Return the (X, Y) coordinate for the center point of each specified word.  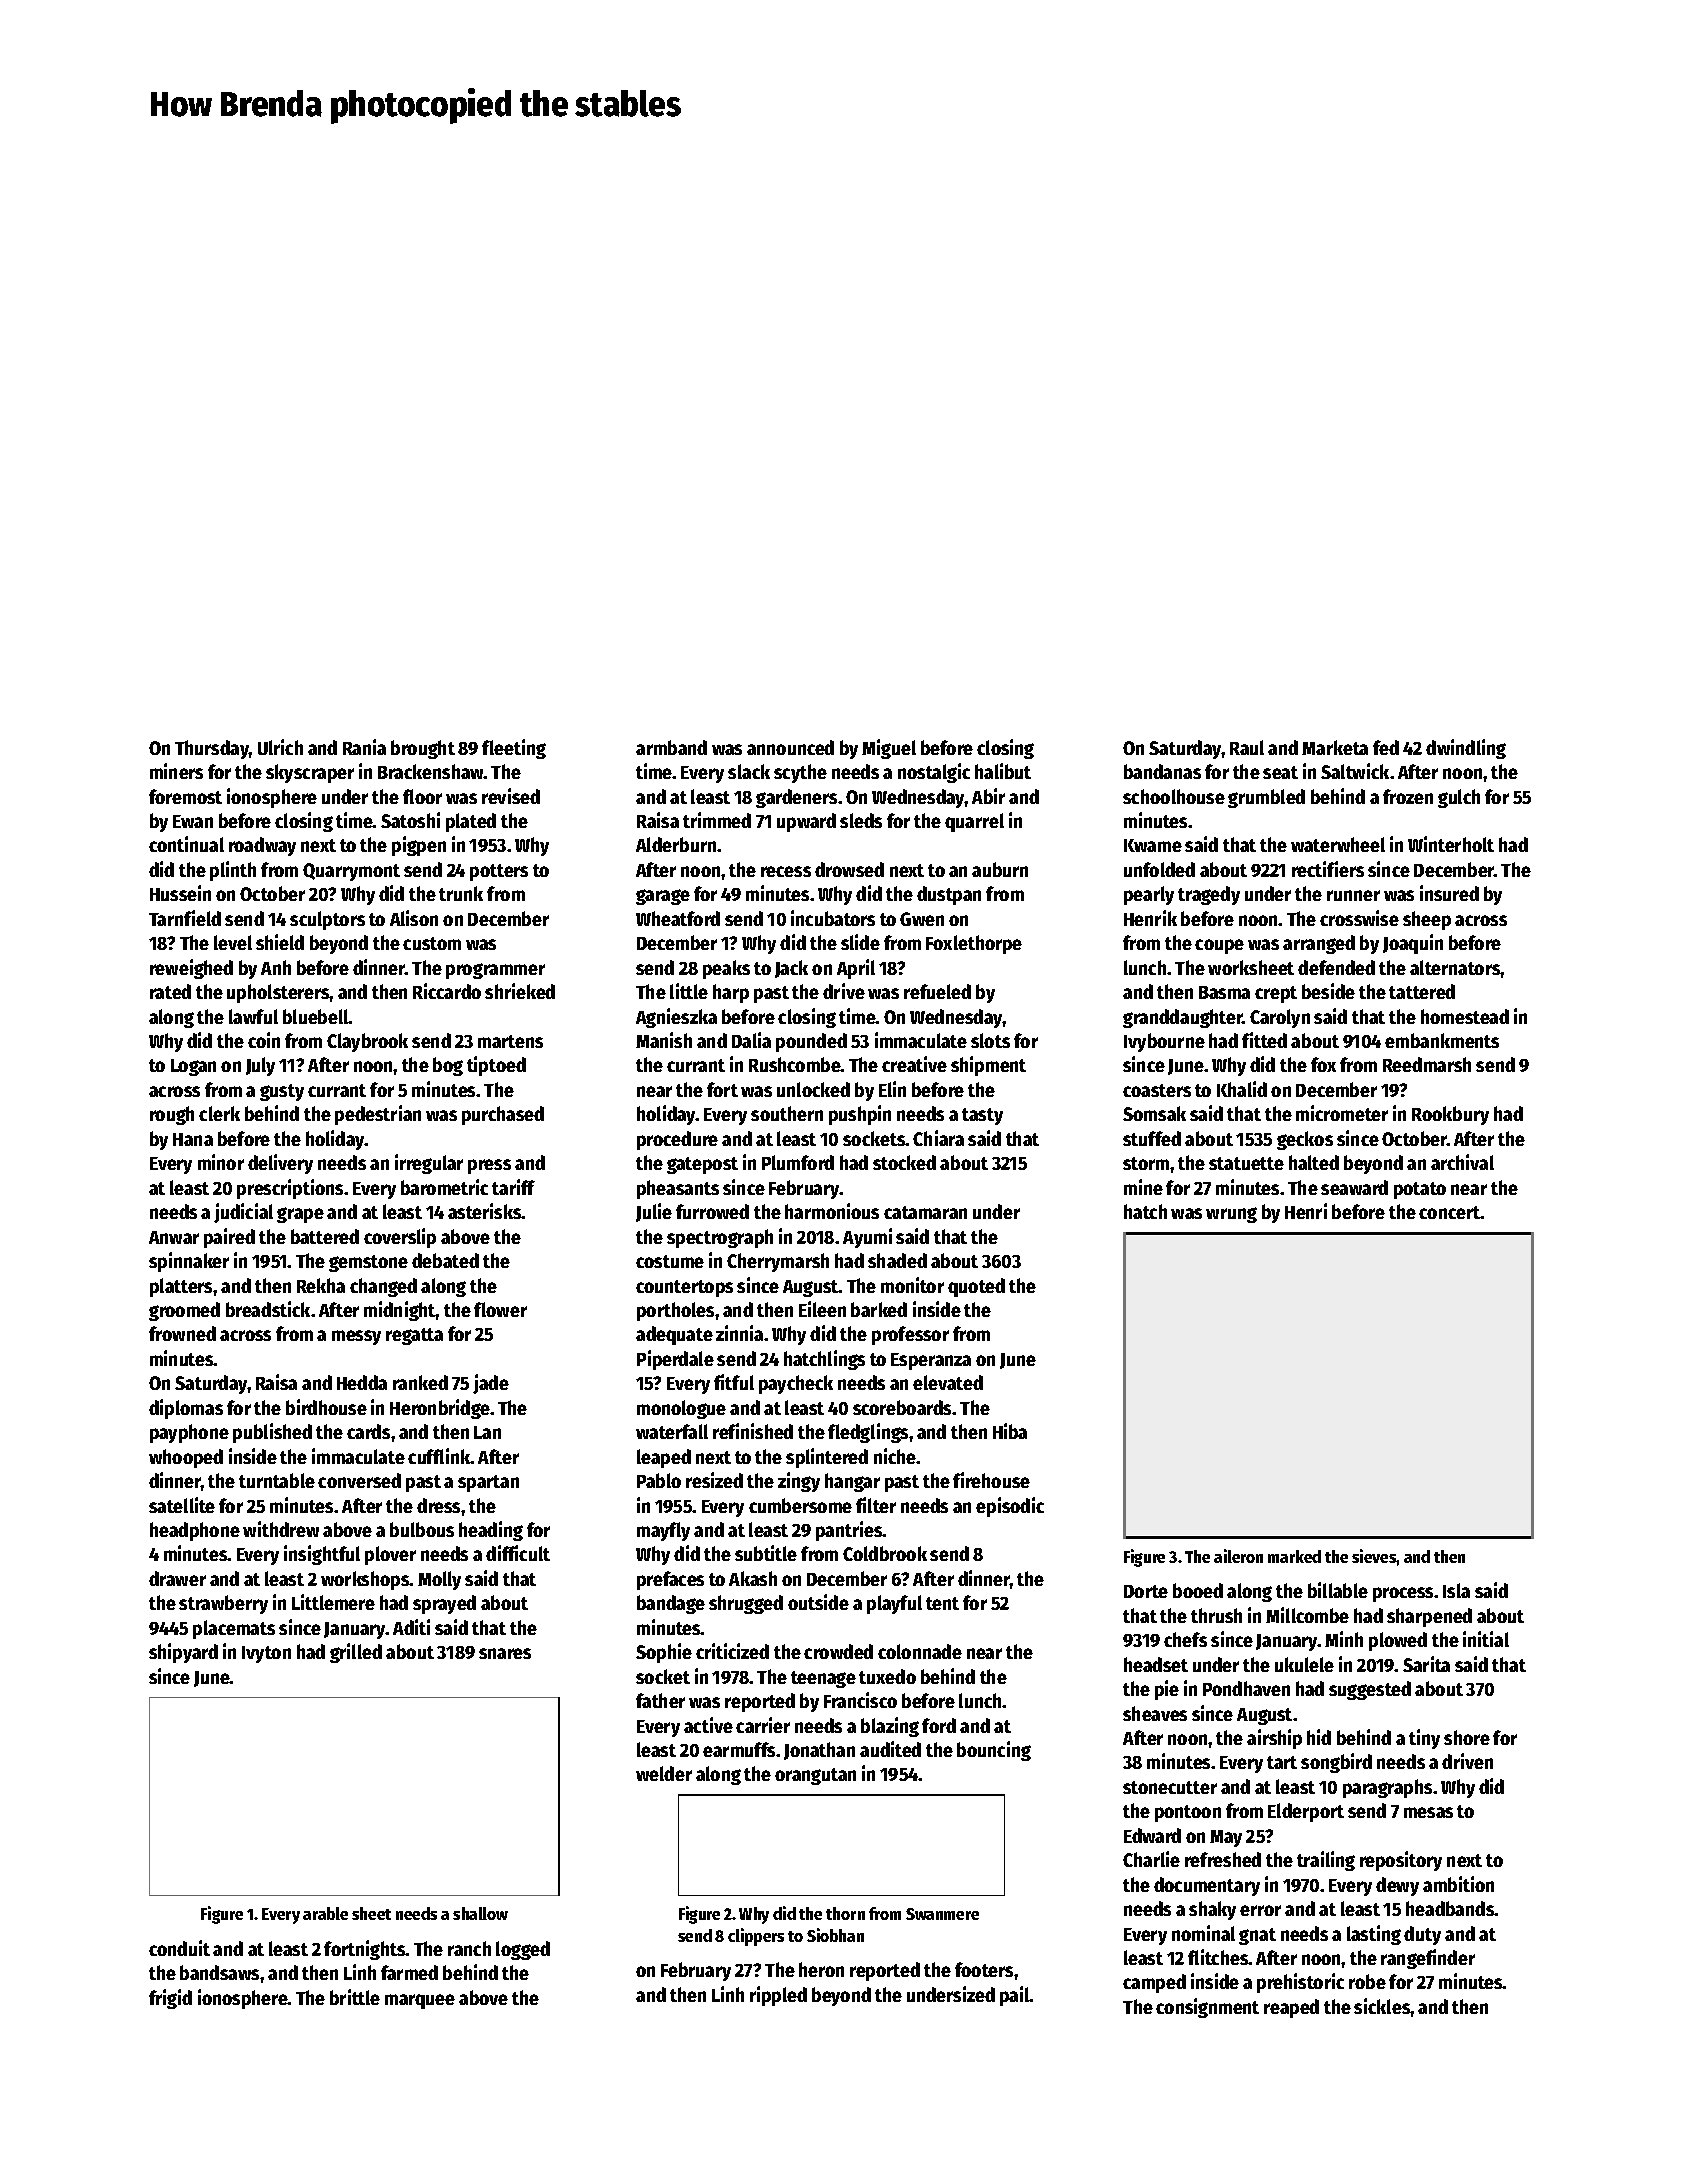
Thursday (212, 749)
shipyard (183, 1653)
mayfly (663, 1531)
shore (1467, 1737)
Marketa (1335, 747)
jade (491, 1384)
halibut (1003, 771)
